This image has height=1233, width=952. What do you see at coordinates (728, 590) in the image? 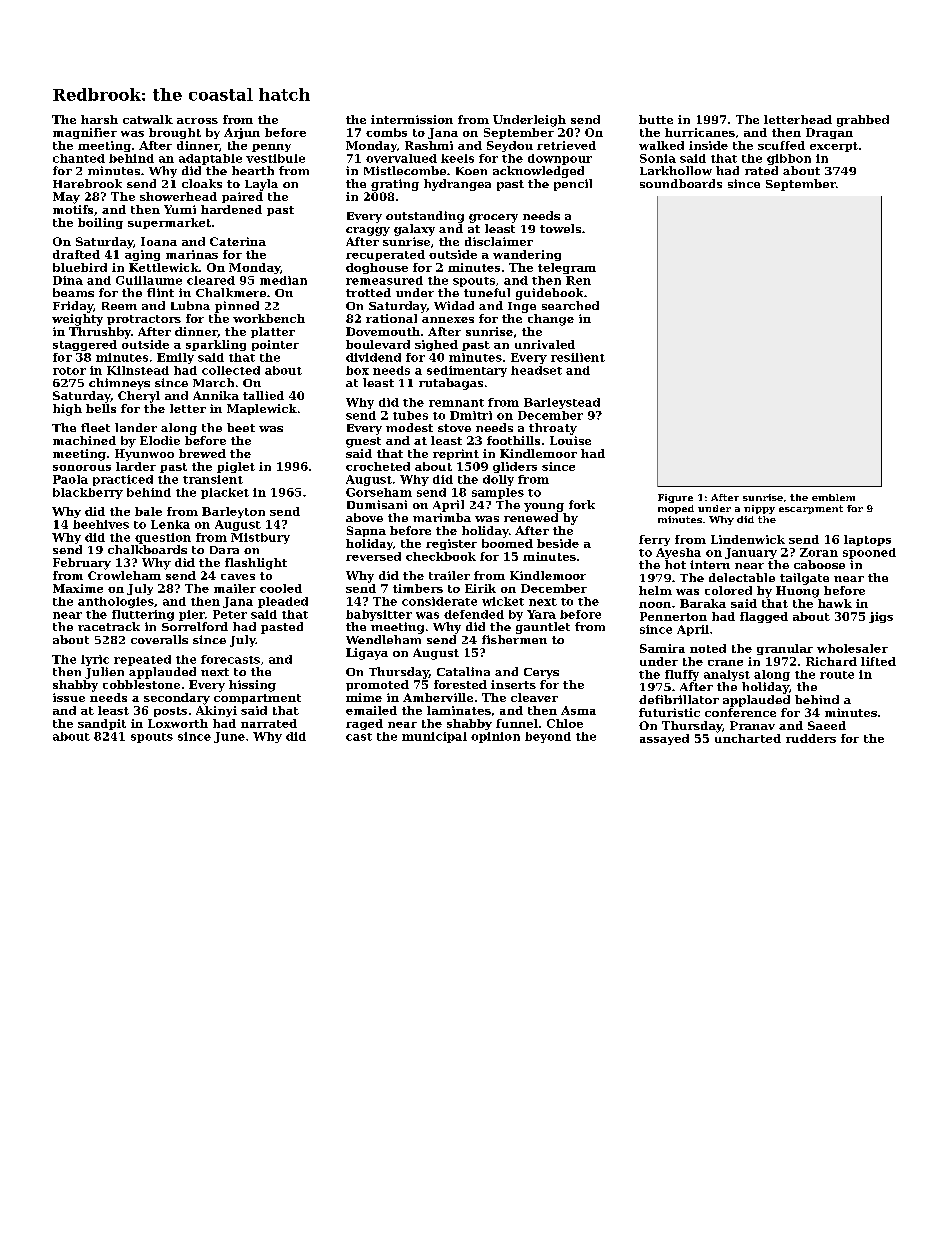
I see `colored` at bounding box center [728, 590].
